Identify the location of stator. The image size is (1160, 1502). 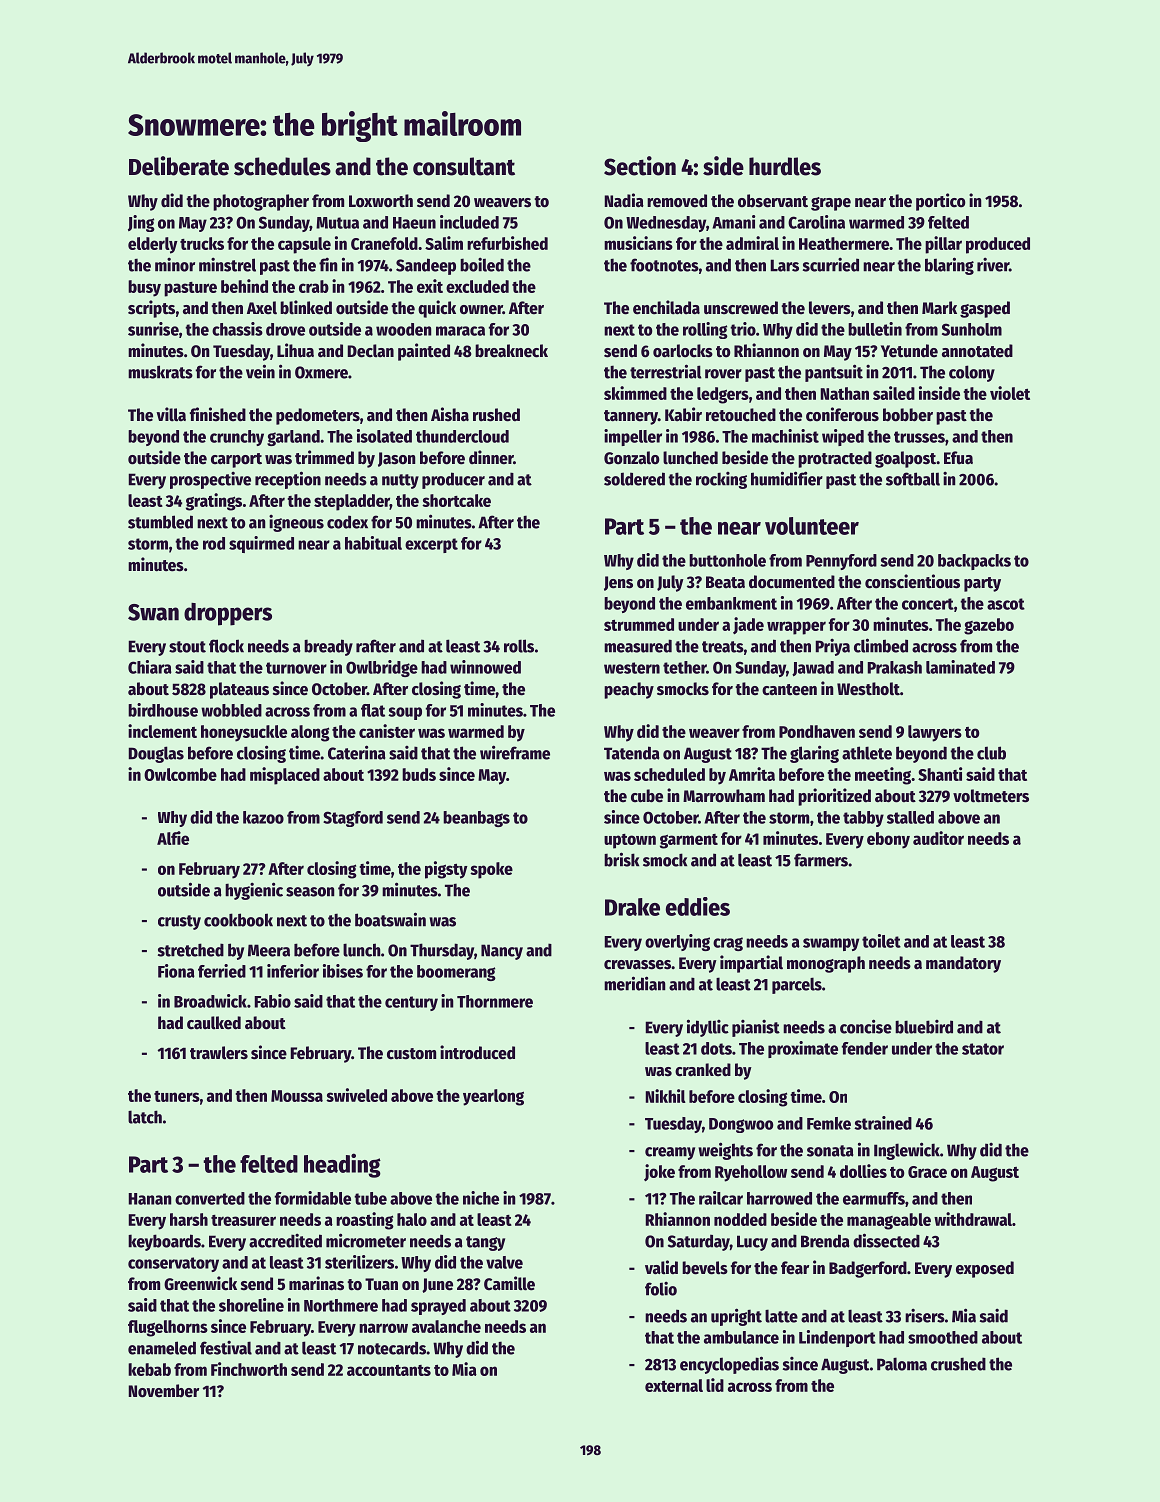
(983, 1049).
